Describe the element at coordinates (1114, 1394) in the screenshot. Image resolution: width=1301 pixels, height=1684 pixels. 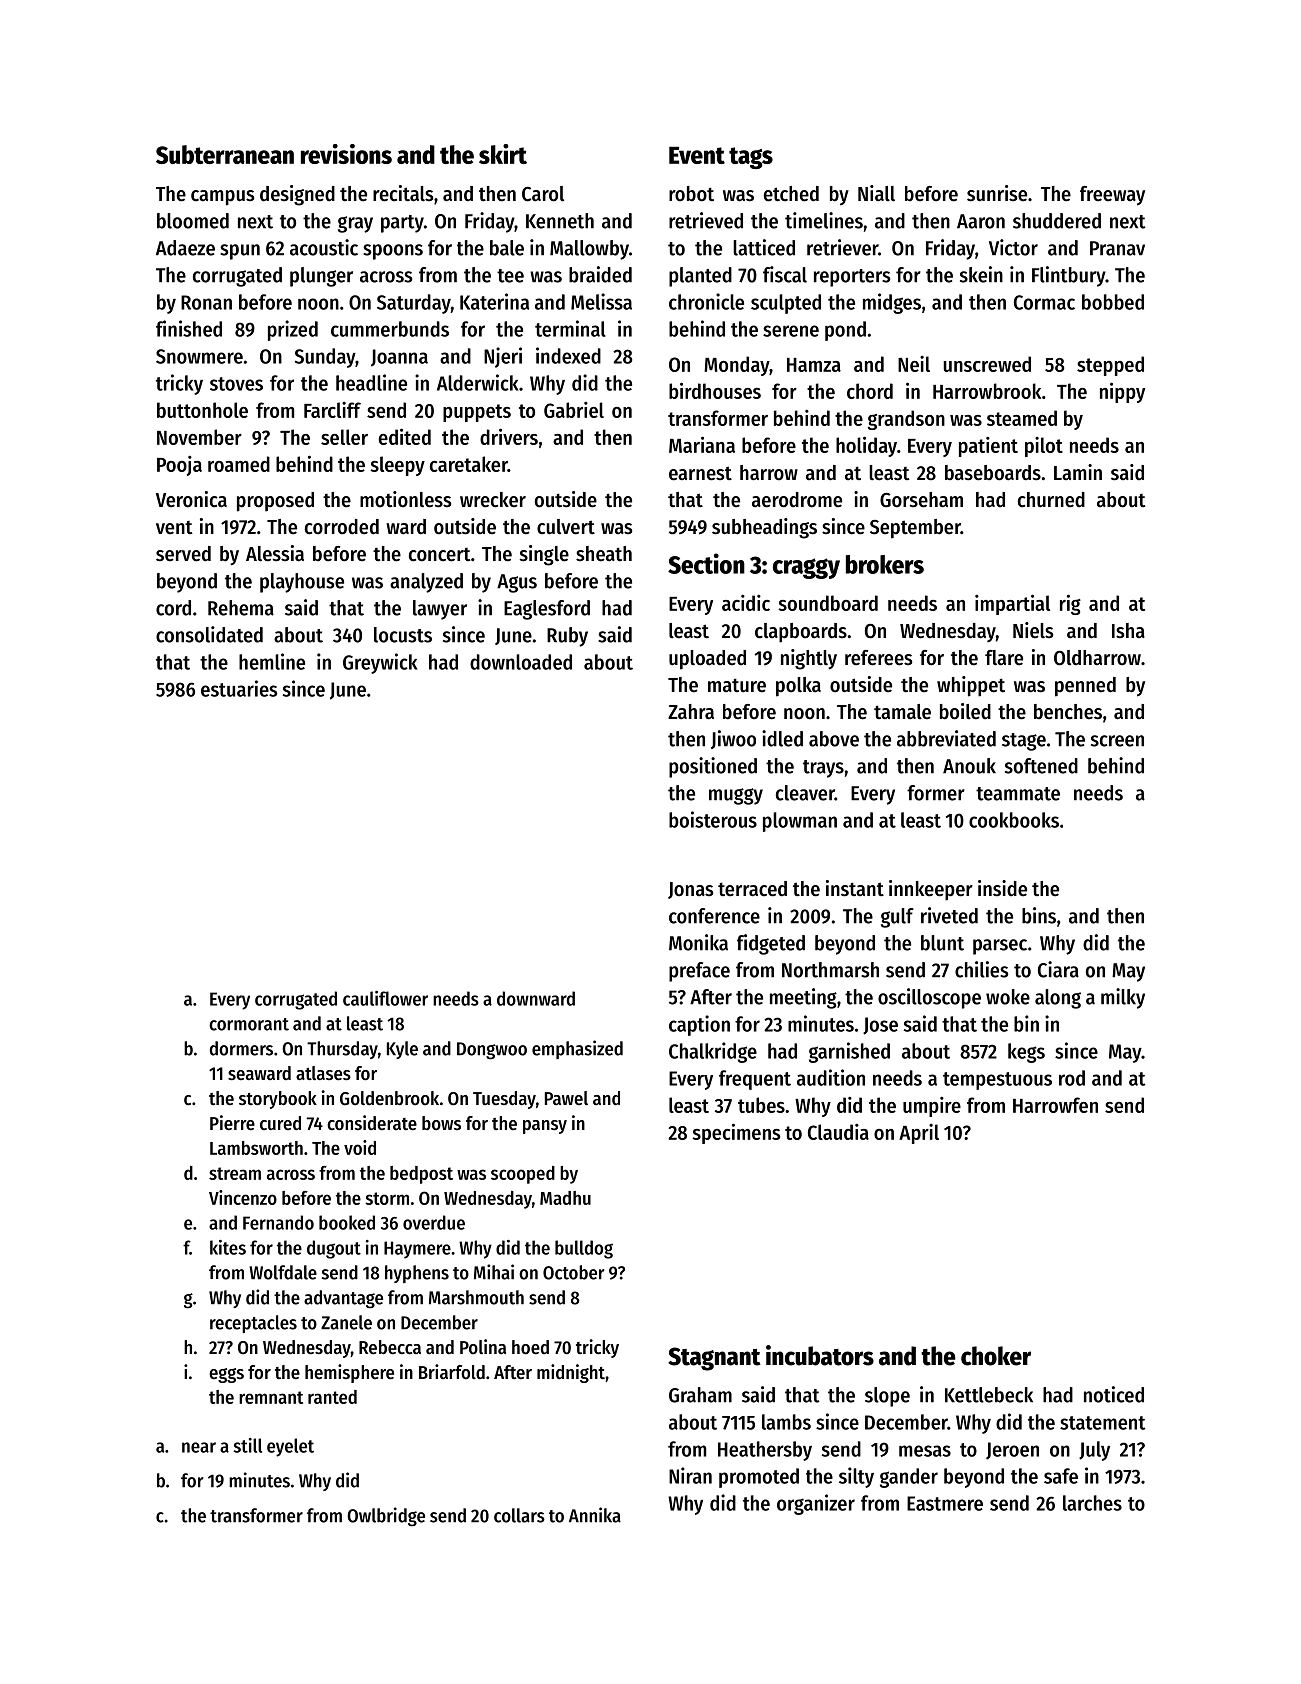
I see `noticed` at that location.
